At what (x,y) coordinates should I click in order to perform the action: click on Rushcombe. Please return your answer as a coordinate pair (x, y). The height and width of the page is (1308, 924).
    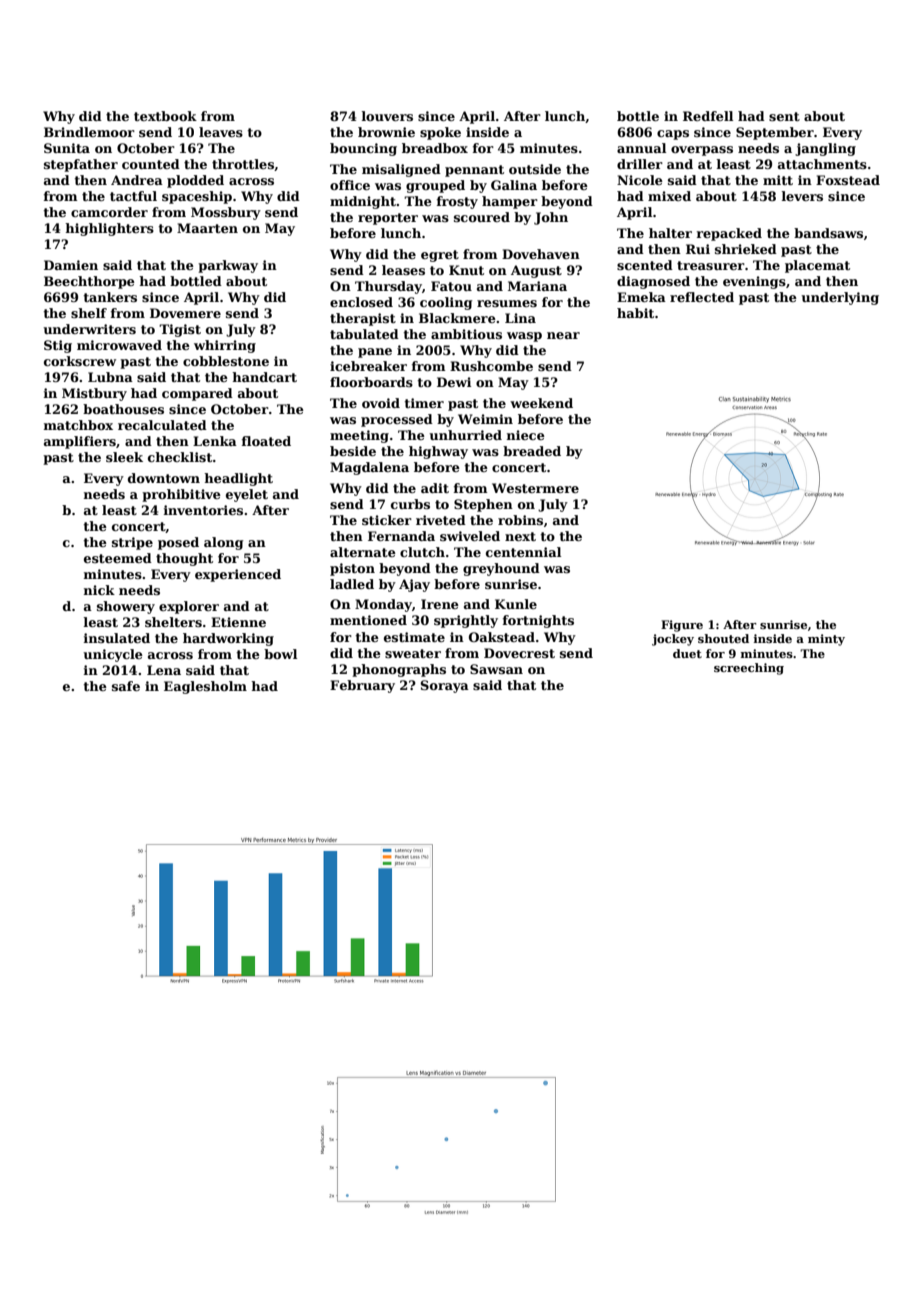
    Looking at the image, I should click on (491, 366).
